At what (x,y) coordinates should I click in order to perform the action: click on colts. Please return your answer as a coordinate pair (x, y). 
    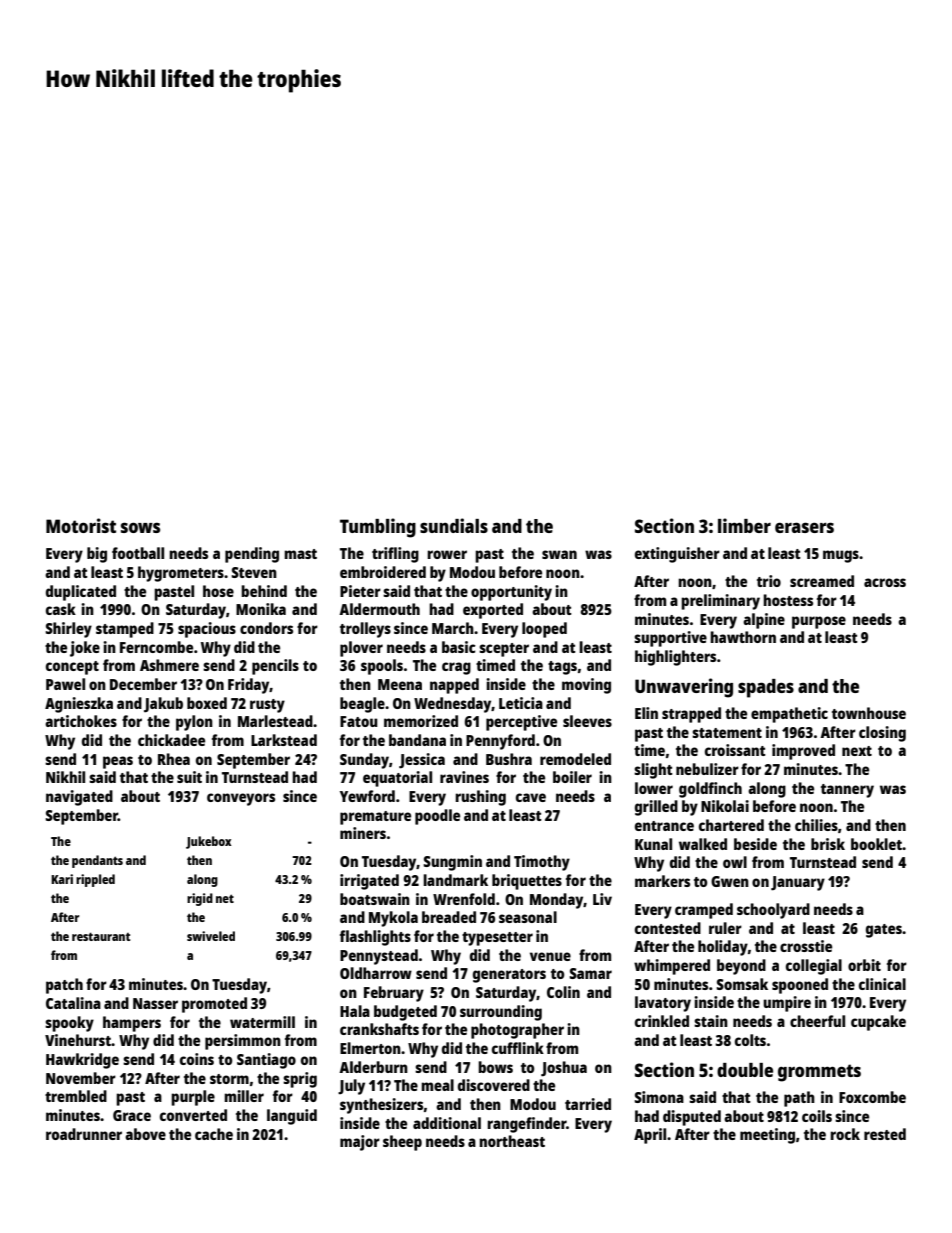
    Looking at the image, I should click on (750, 1040).
